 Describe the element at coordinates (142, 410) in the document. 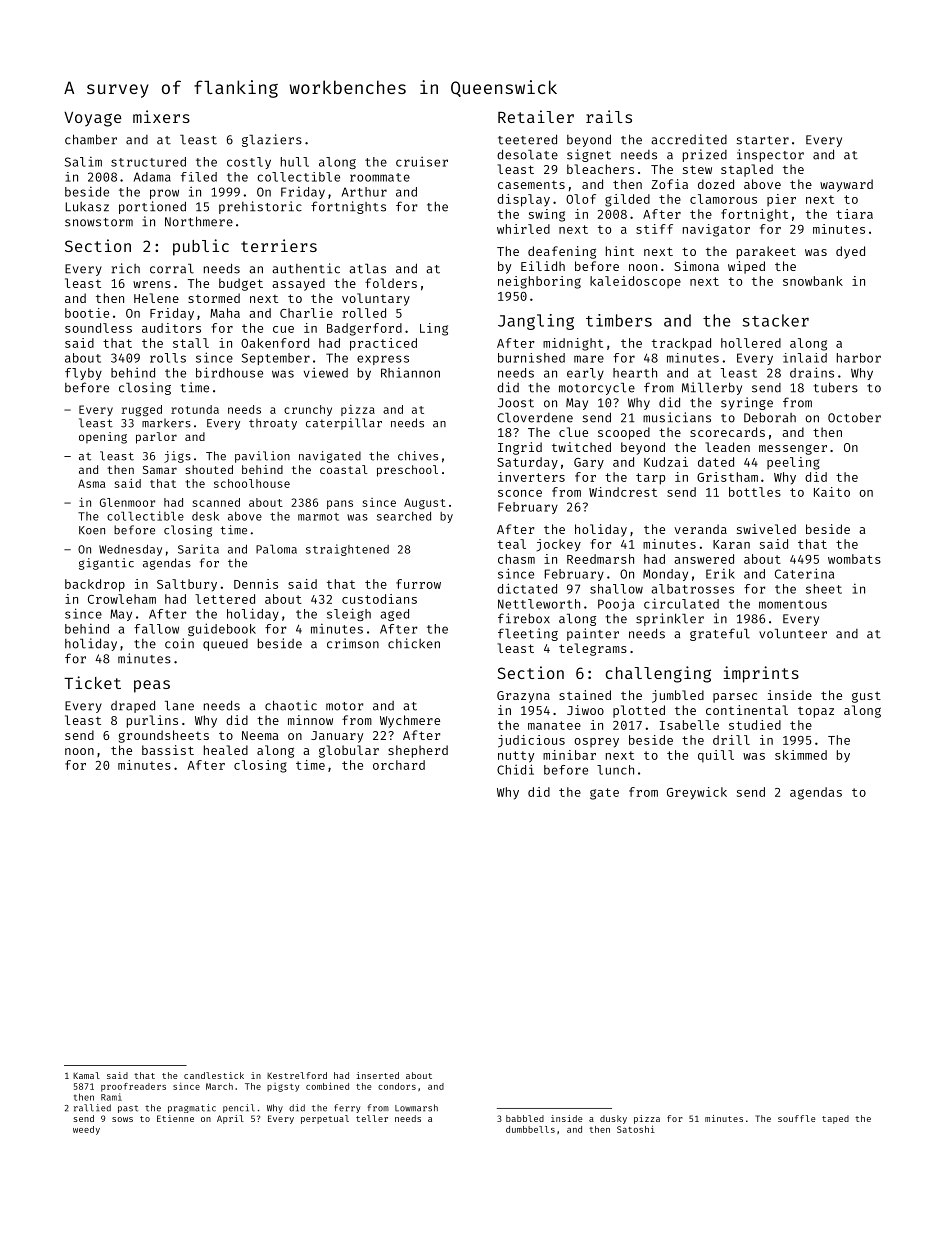

I see `rugged` at that location.
